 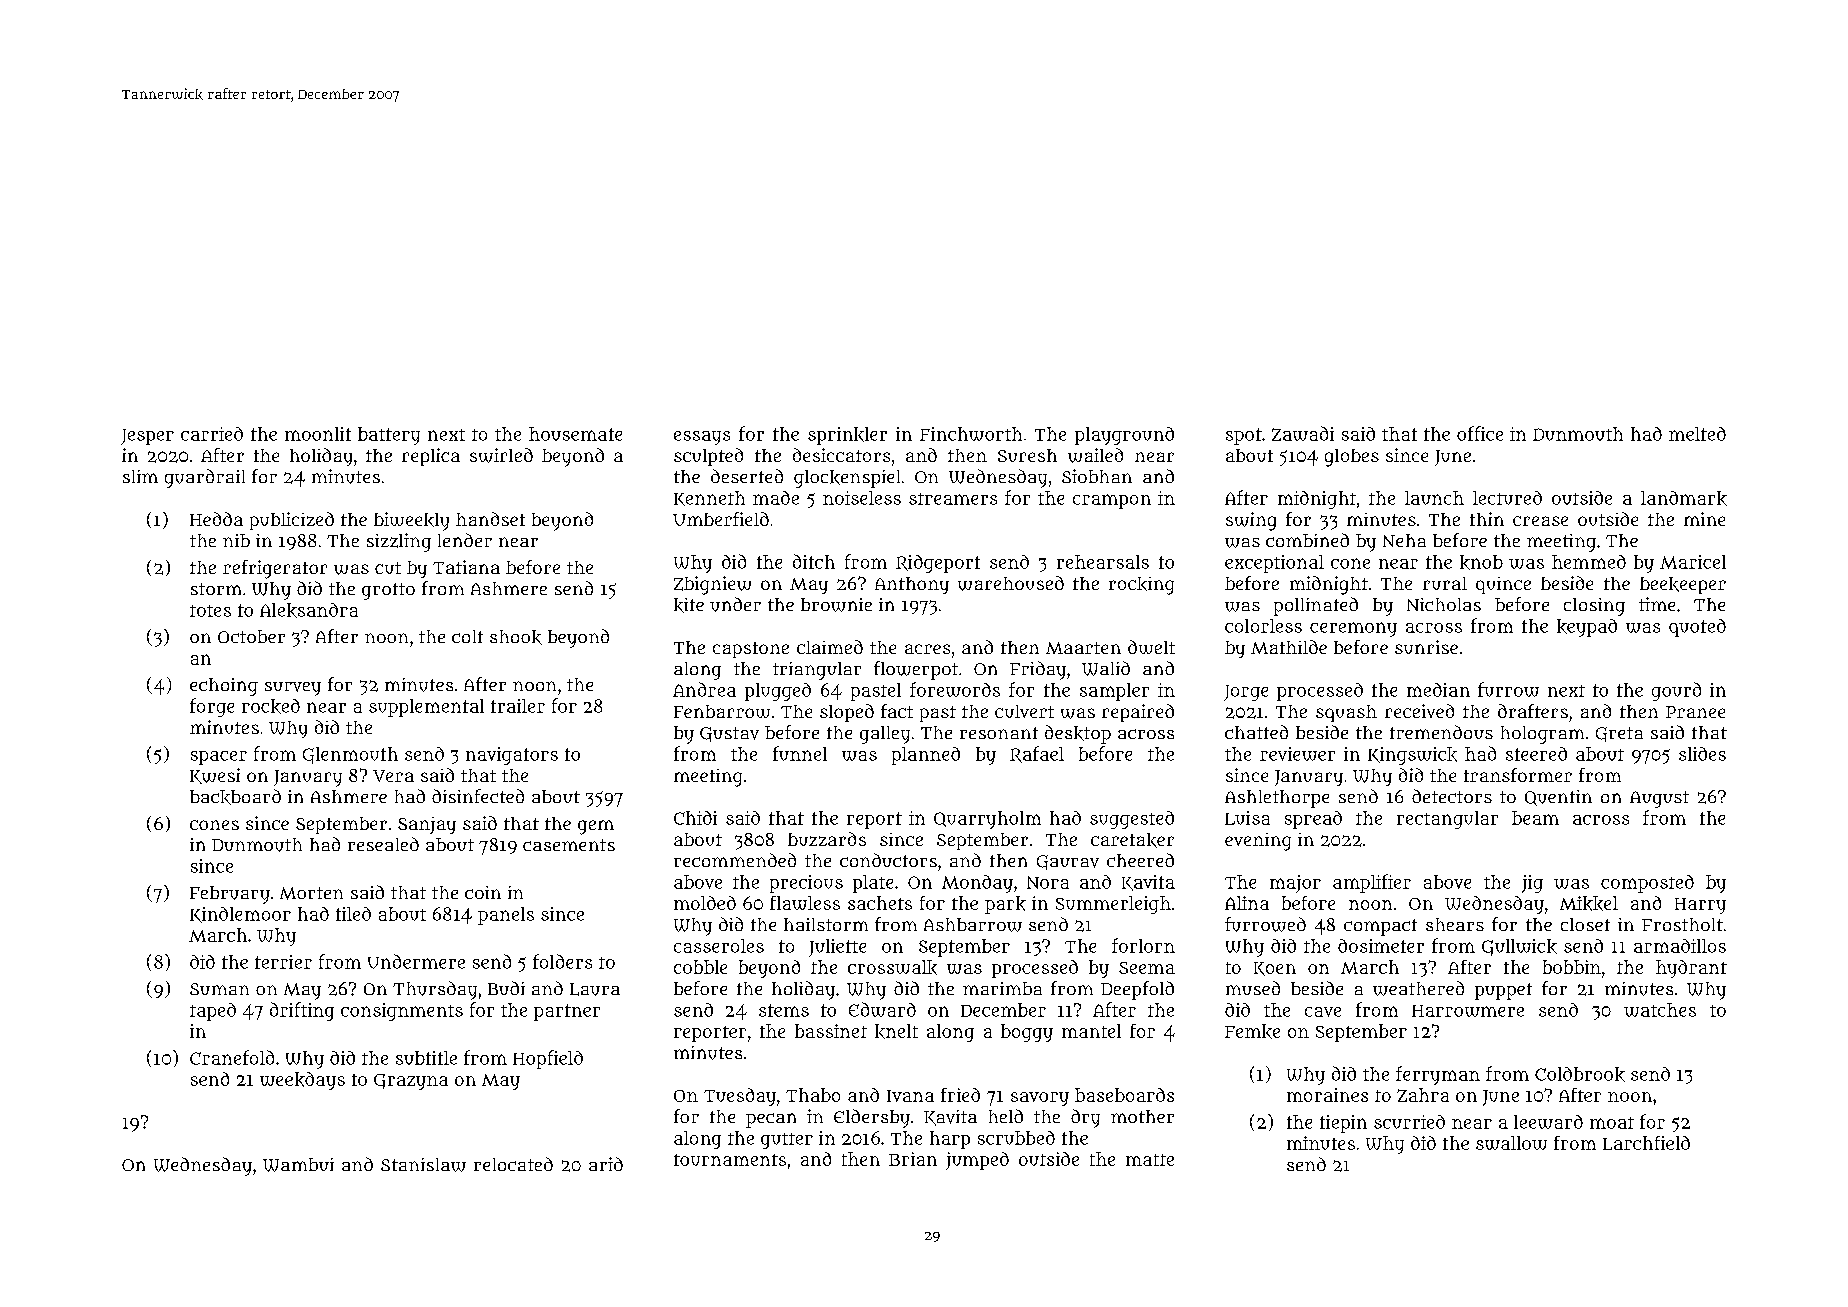 What do you see at coordinates (1353, 629) in the document?
I see `ceremony` at bounding box center [1353, 629].
